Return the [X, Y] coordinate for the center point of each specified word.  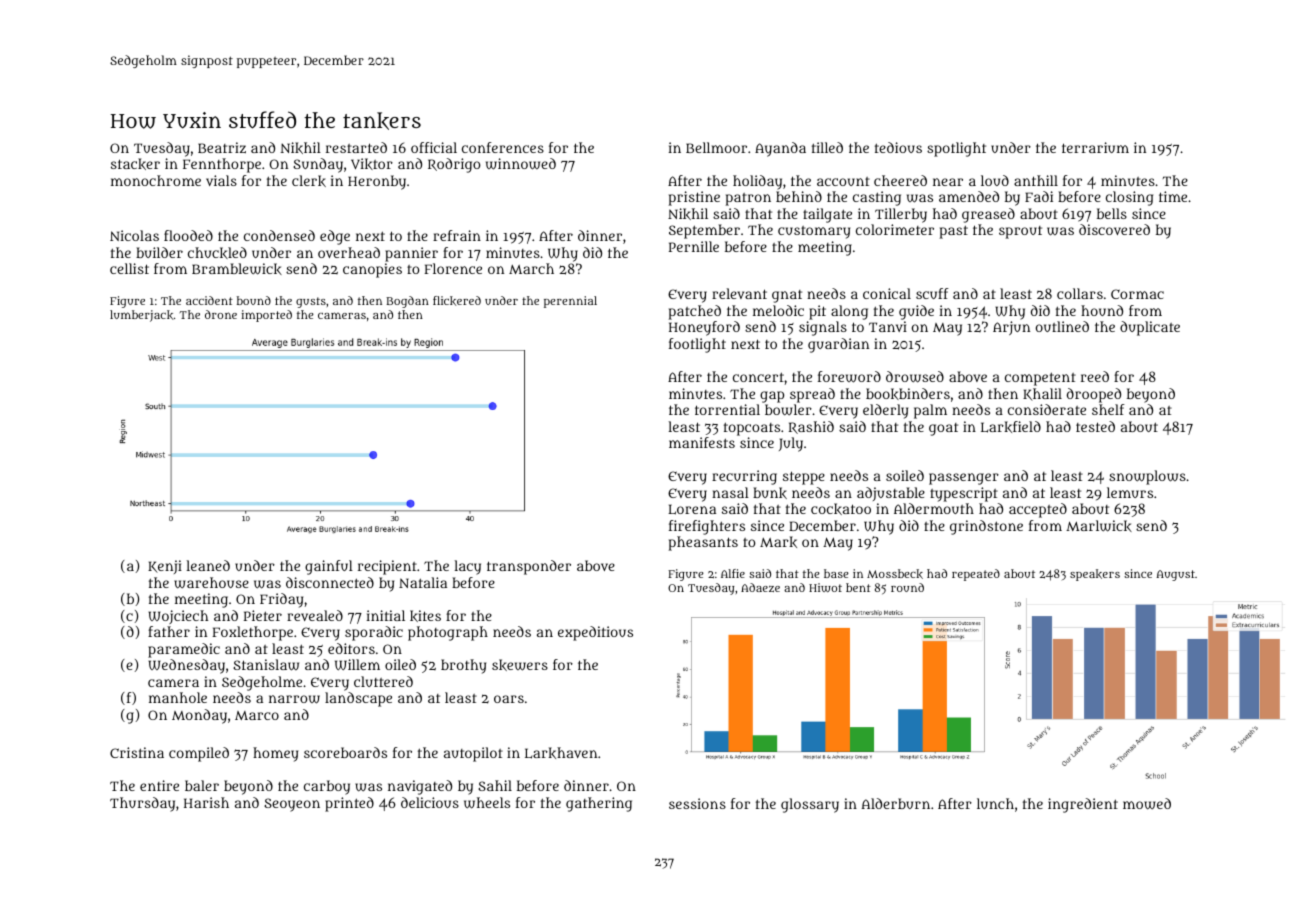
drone [221, 314]
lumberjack [141, 316]
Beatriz [222, 147]
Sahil [495, 785]
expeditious [595, 633]
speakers [1095, 575]
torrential [727, 409]
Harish [206, 802]
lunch [995, 803]
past [954, 232]
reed [1095, 376]
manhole [178, 697]
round [907, 587]
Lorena [692, 509]
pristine [694, 198]
